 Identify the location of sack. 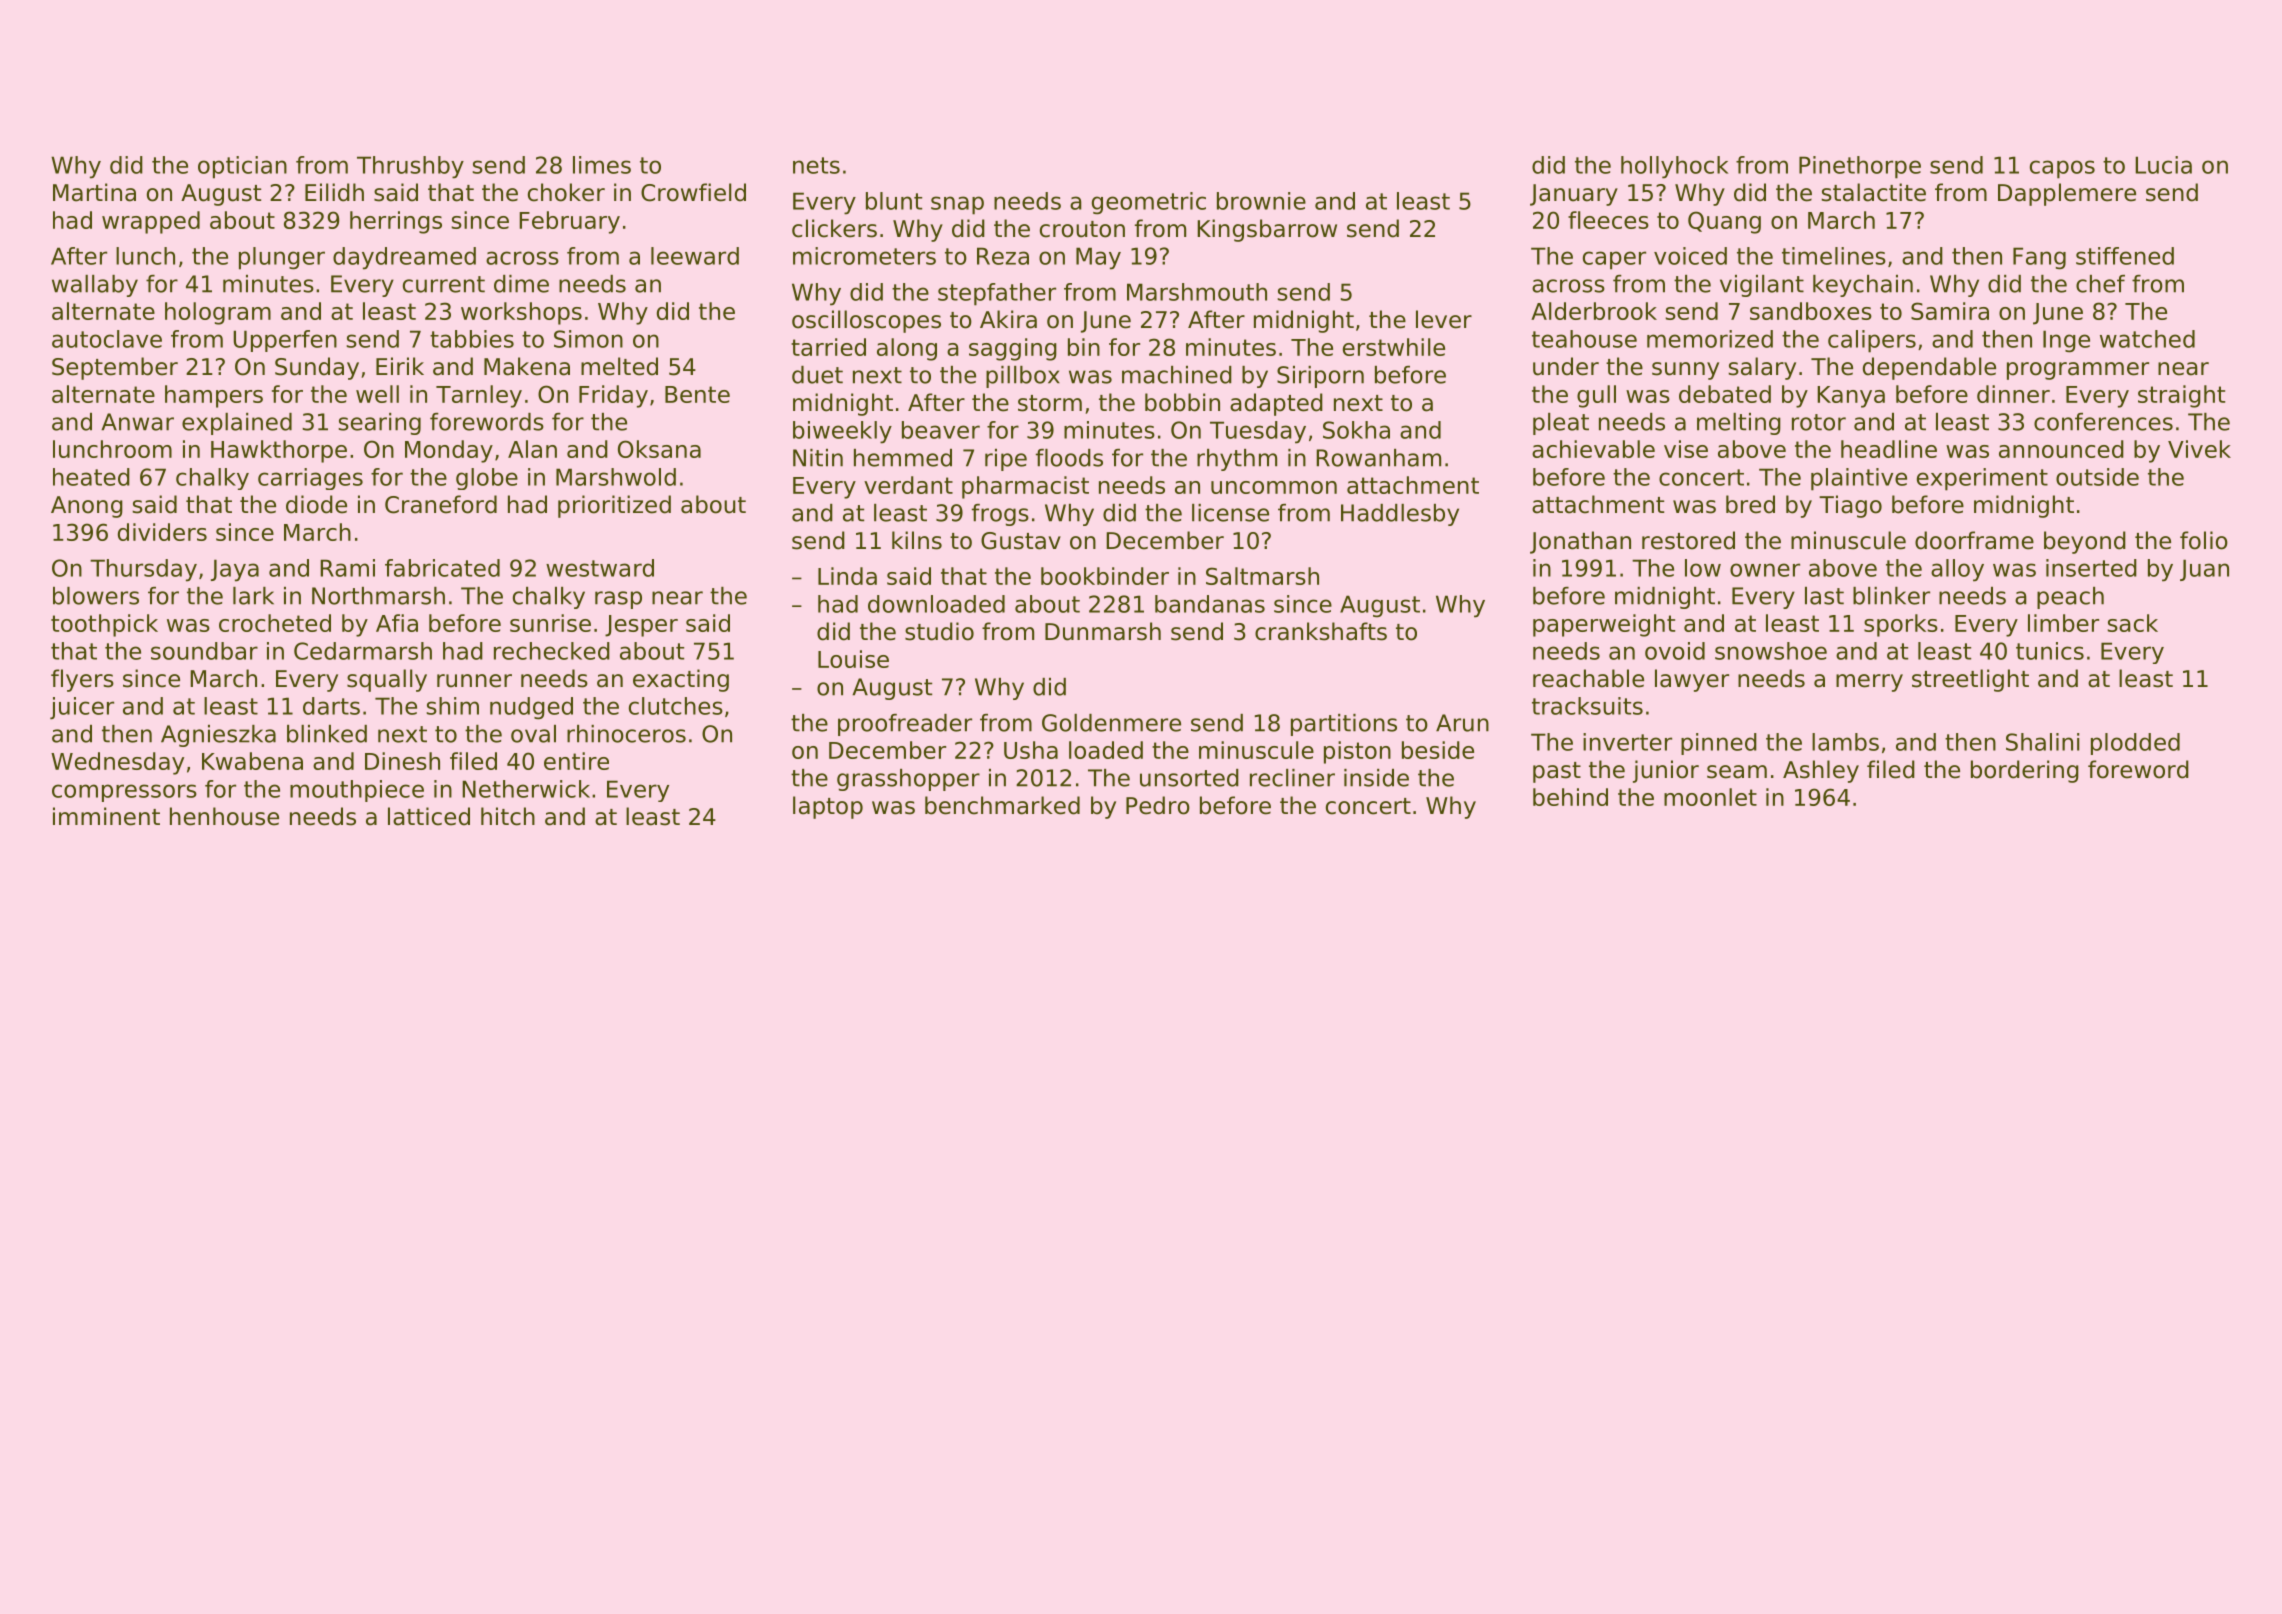
(2132, 623).
